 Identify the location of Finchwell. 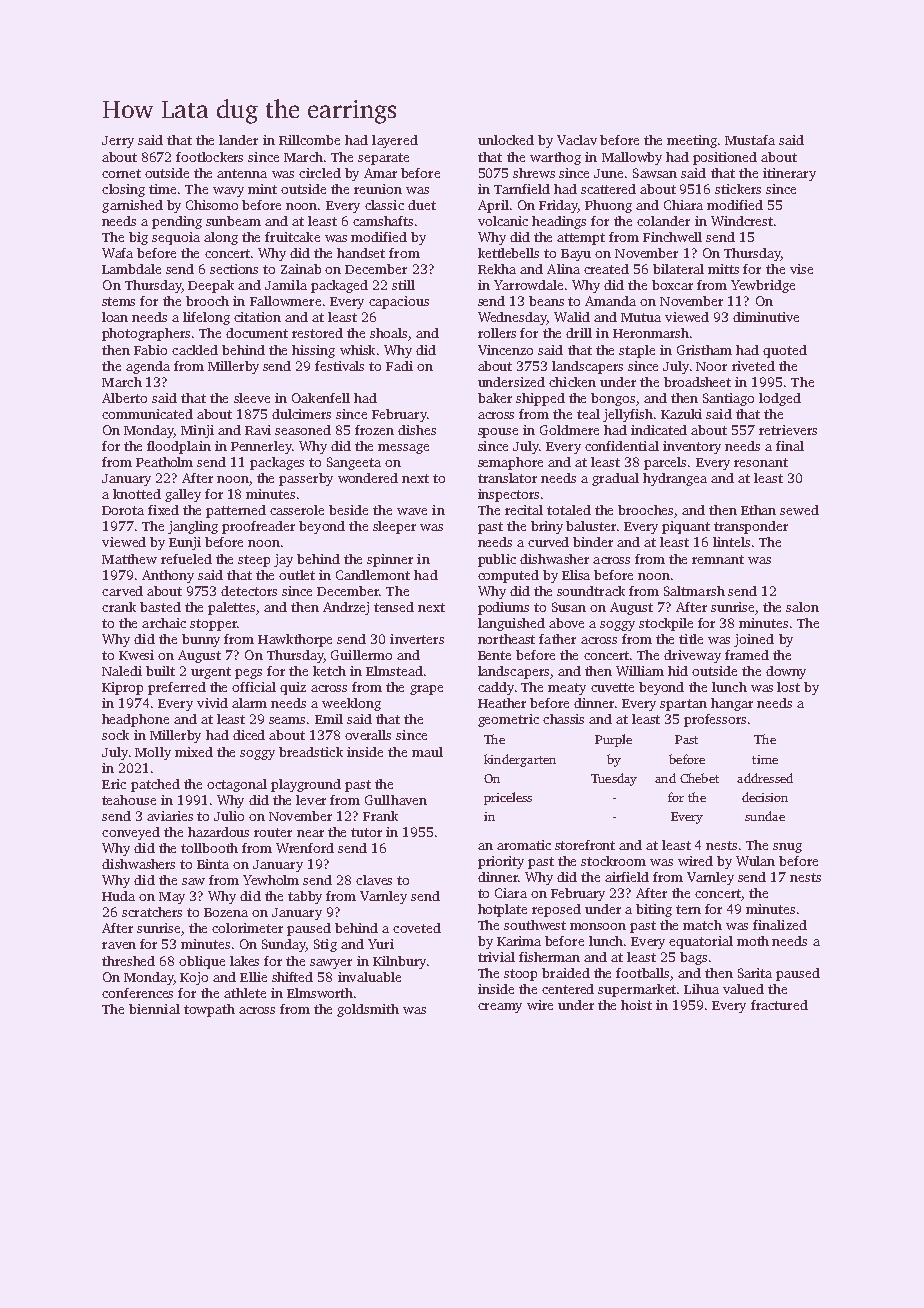
(672, 237).
